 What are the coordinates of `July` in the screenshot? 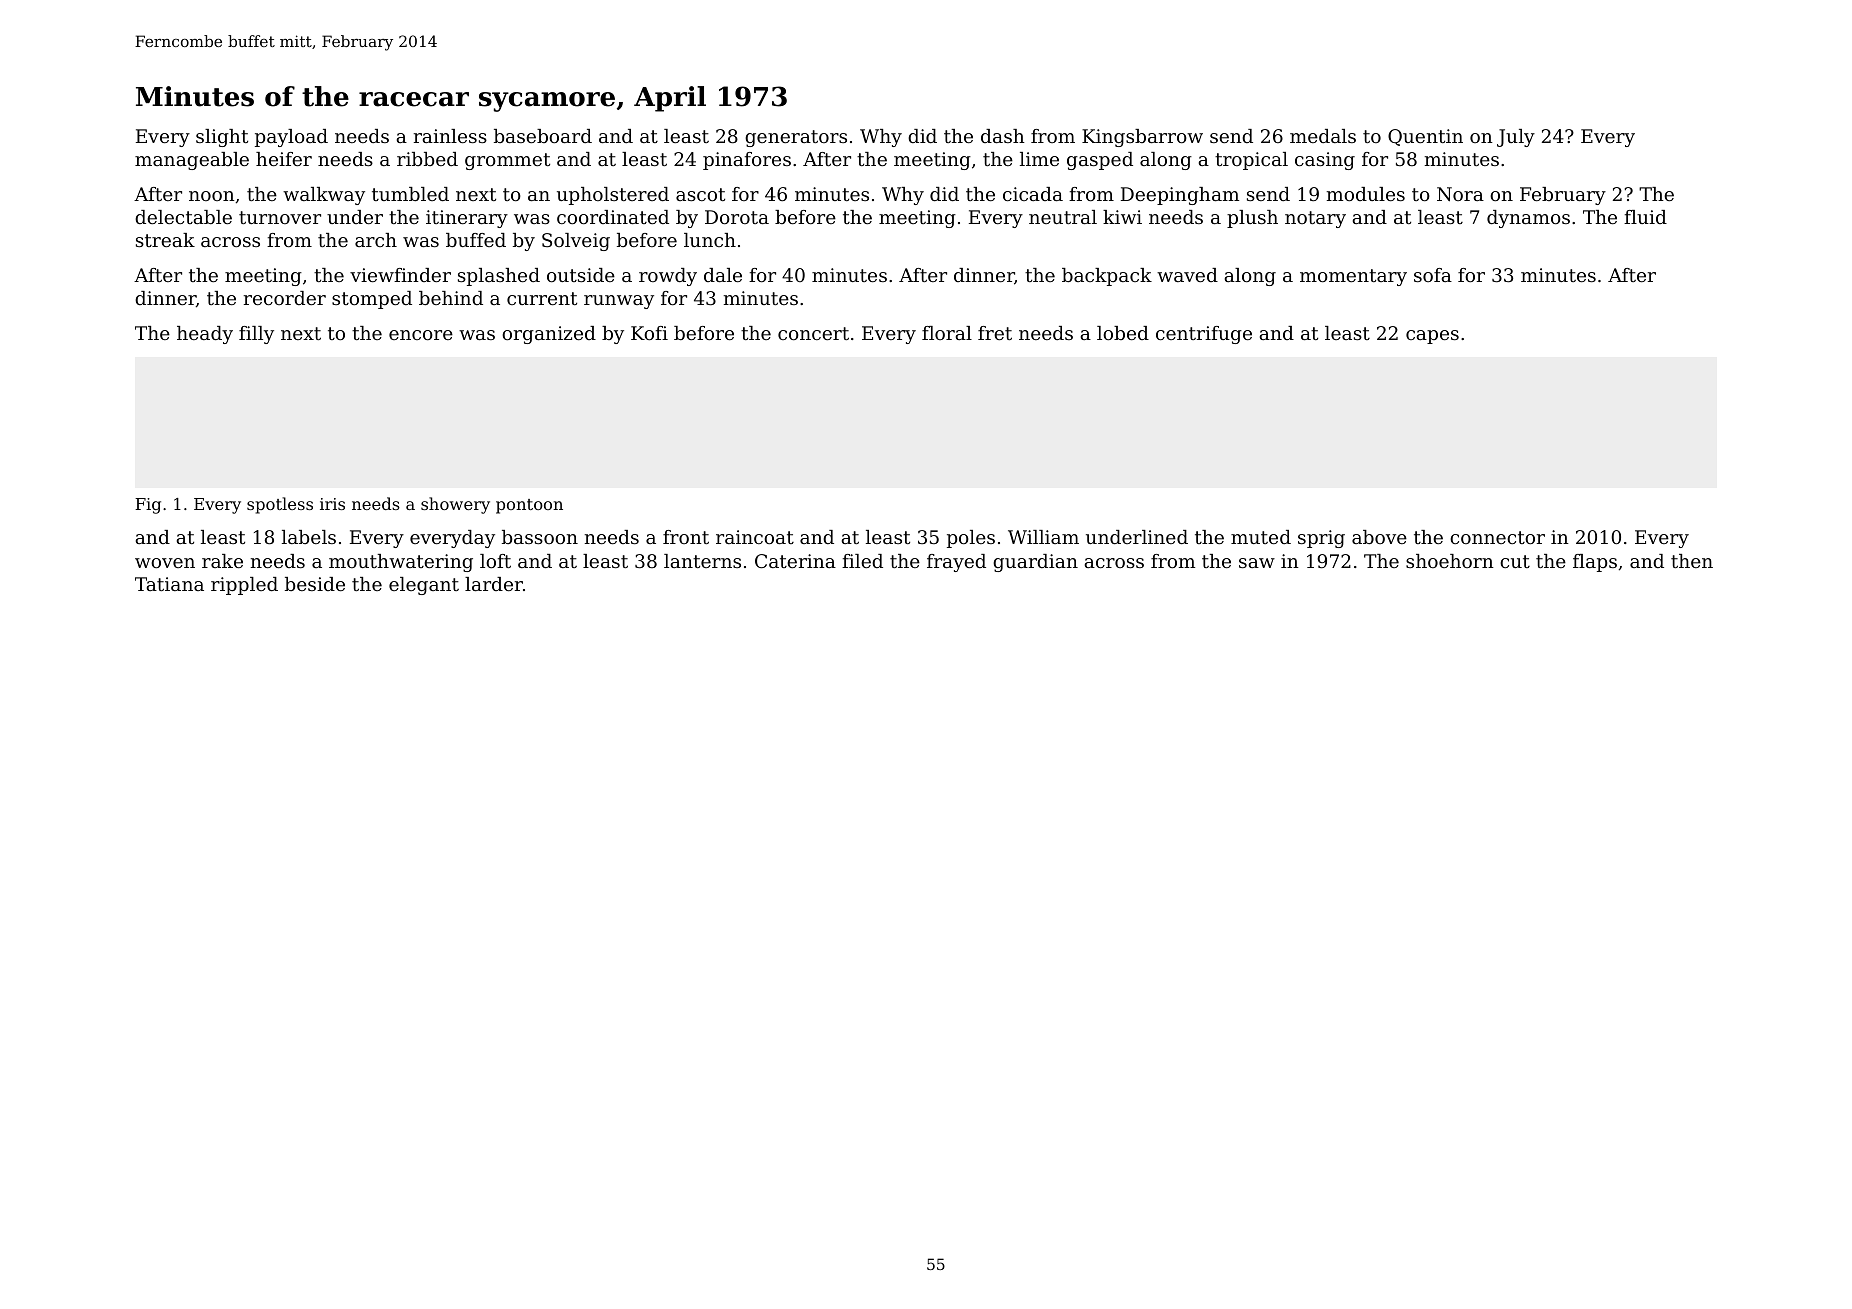 It's located at (1516, 138).
